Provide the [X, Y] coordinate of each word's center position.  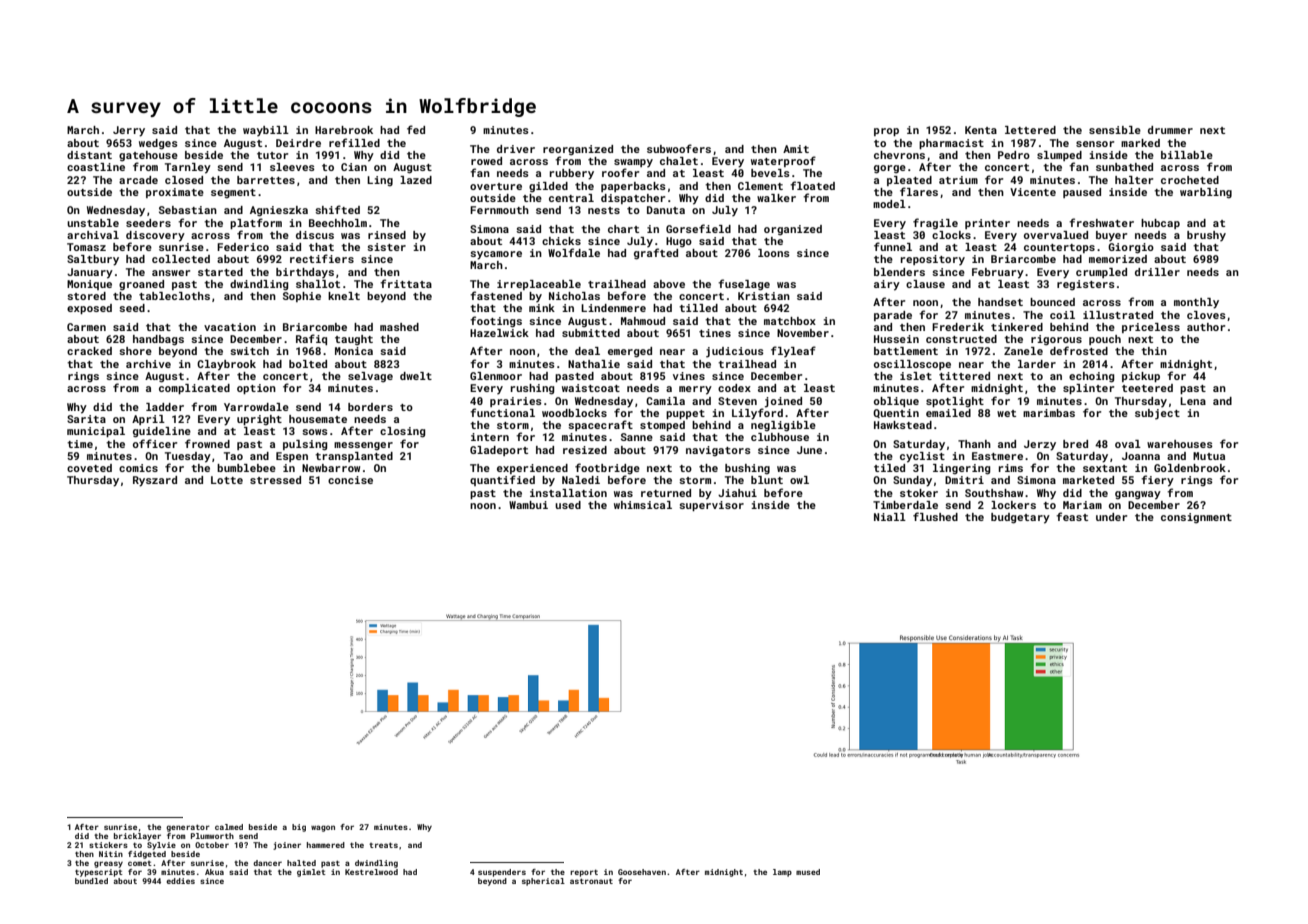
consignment [1196, 518]
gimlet [311, 873]
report [584, 873]
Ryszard [155, 481]
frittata [406, 283]
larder [1037, 364]
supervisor [711, 506]
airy [887, 285]
